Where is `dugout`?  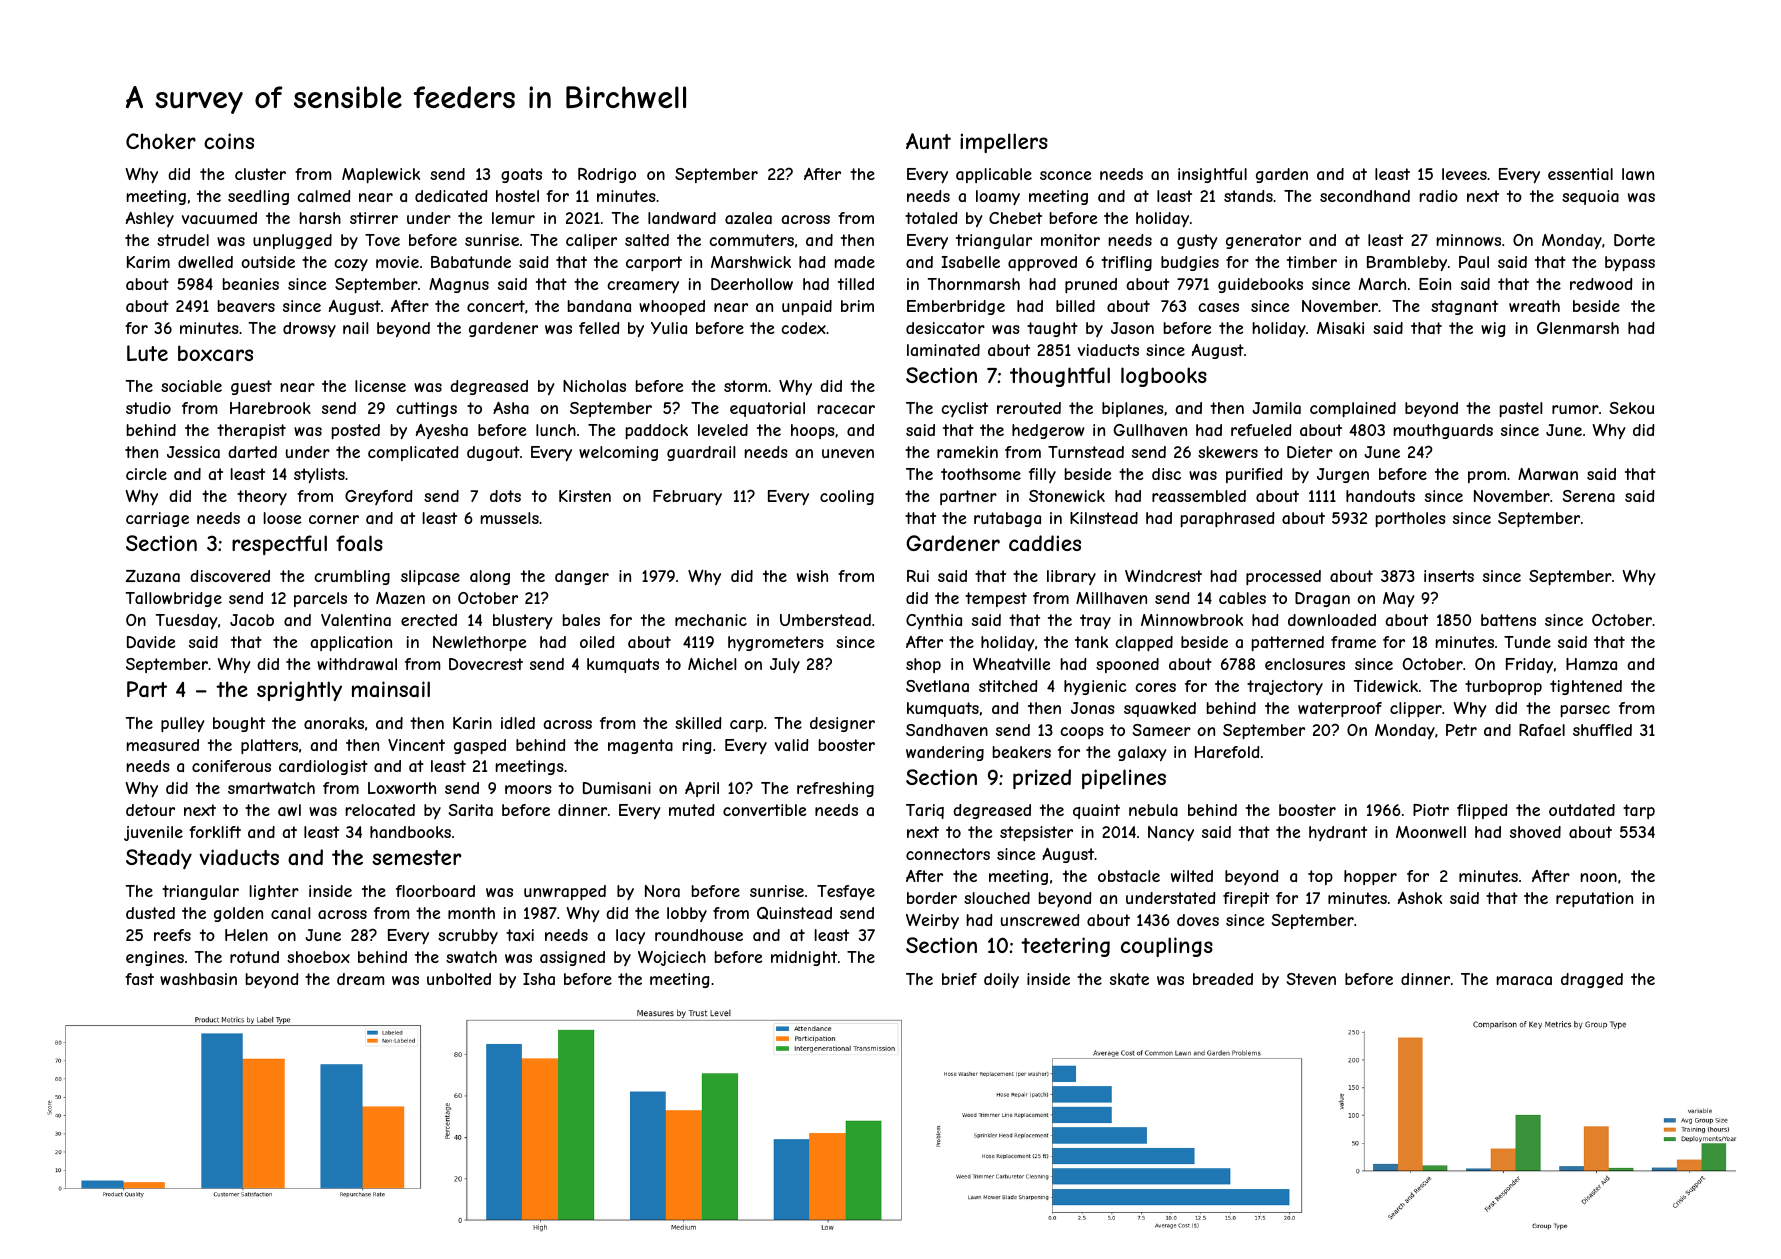 dugout is located at coordinates (493, 453).
